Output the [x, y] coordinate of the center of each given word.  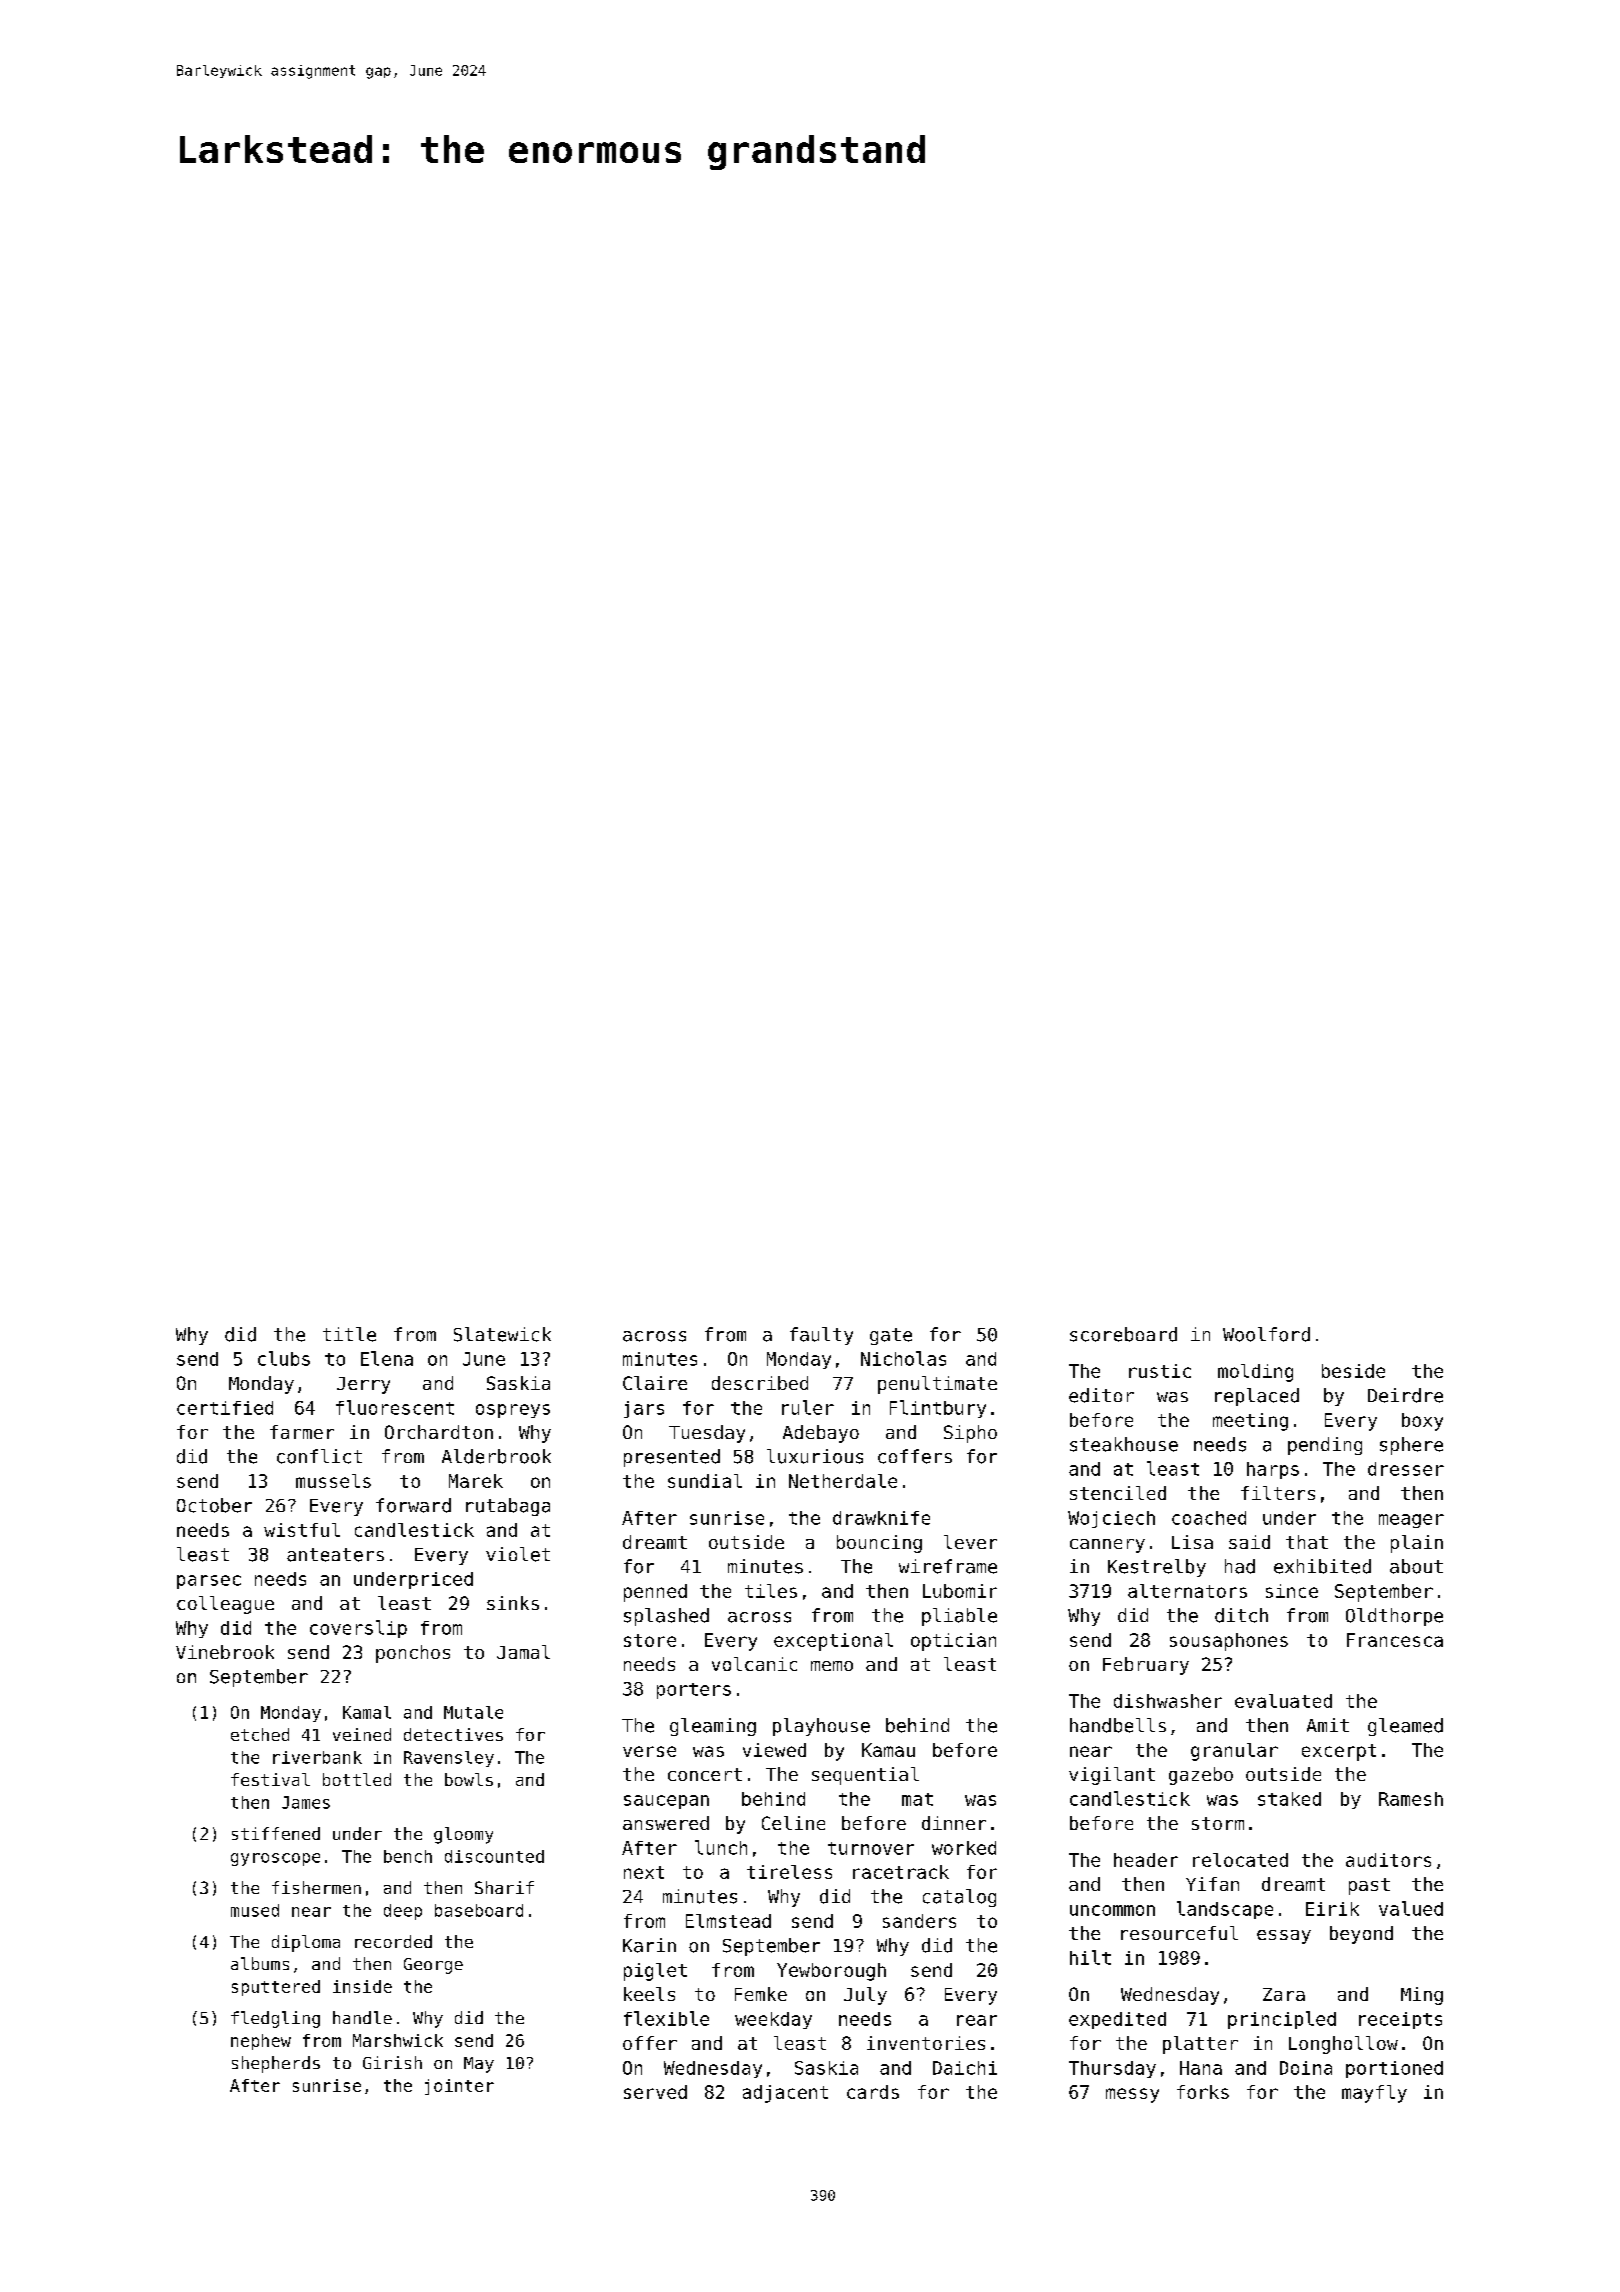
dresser [1406, 1469]
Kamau [888, 1750]
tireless [789, 1872]
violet [518, 1554]
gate [891, 1336]
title [349, 1334]
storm [1218, 1823]
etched [260, 1734]
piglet [655, 1972]
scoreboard [1123, 1334]
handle [362, 2017]
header [1146, 1860]
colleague [225, 1605]
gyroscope [275, 1859]
